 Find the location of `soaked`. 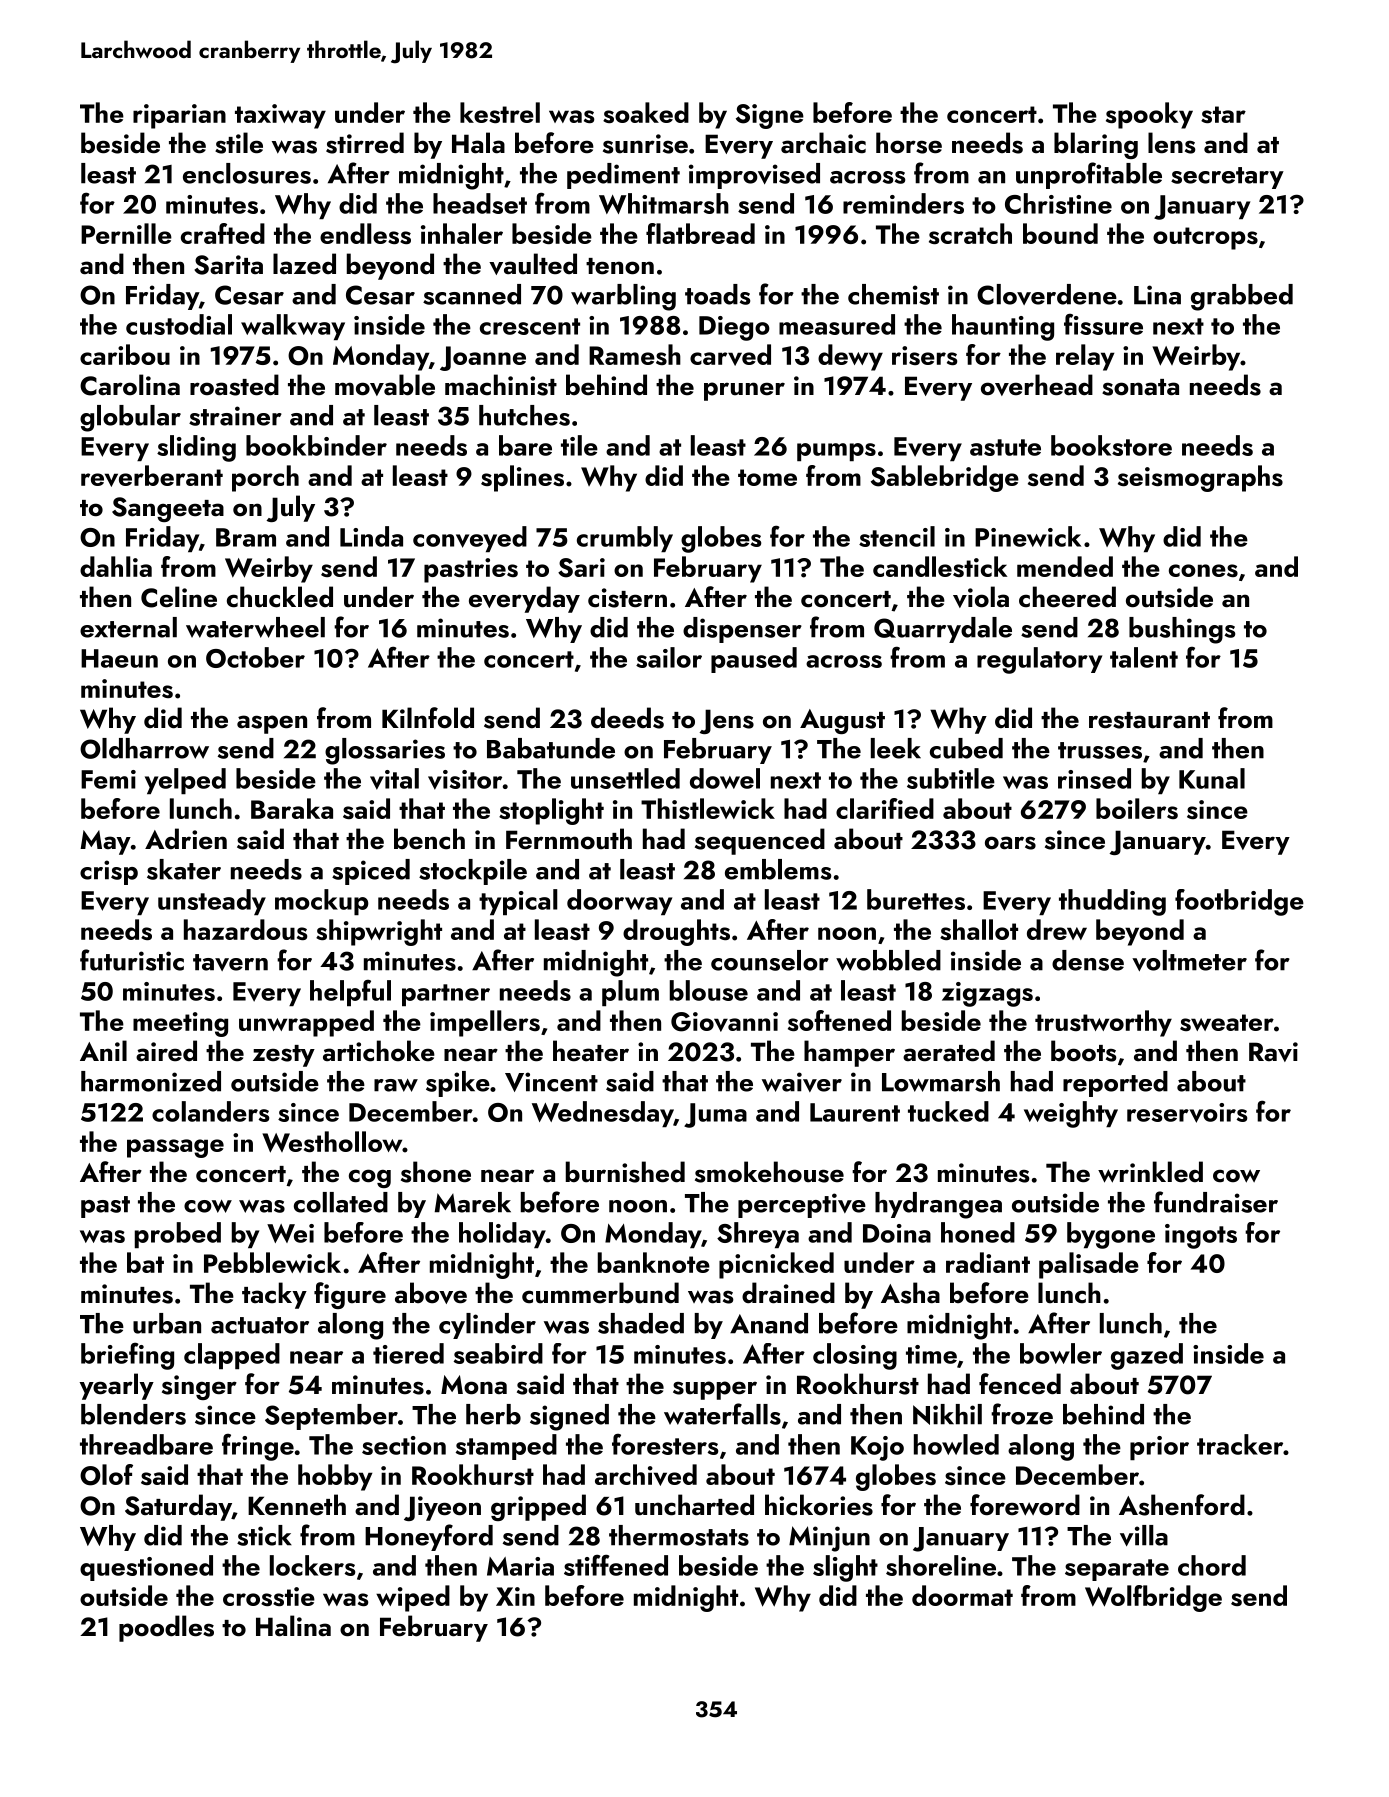

soaked is located at coordinates (646, 112).
